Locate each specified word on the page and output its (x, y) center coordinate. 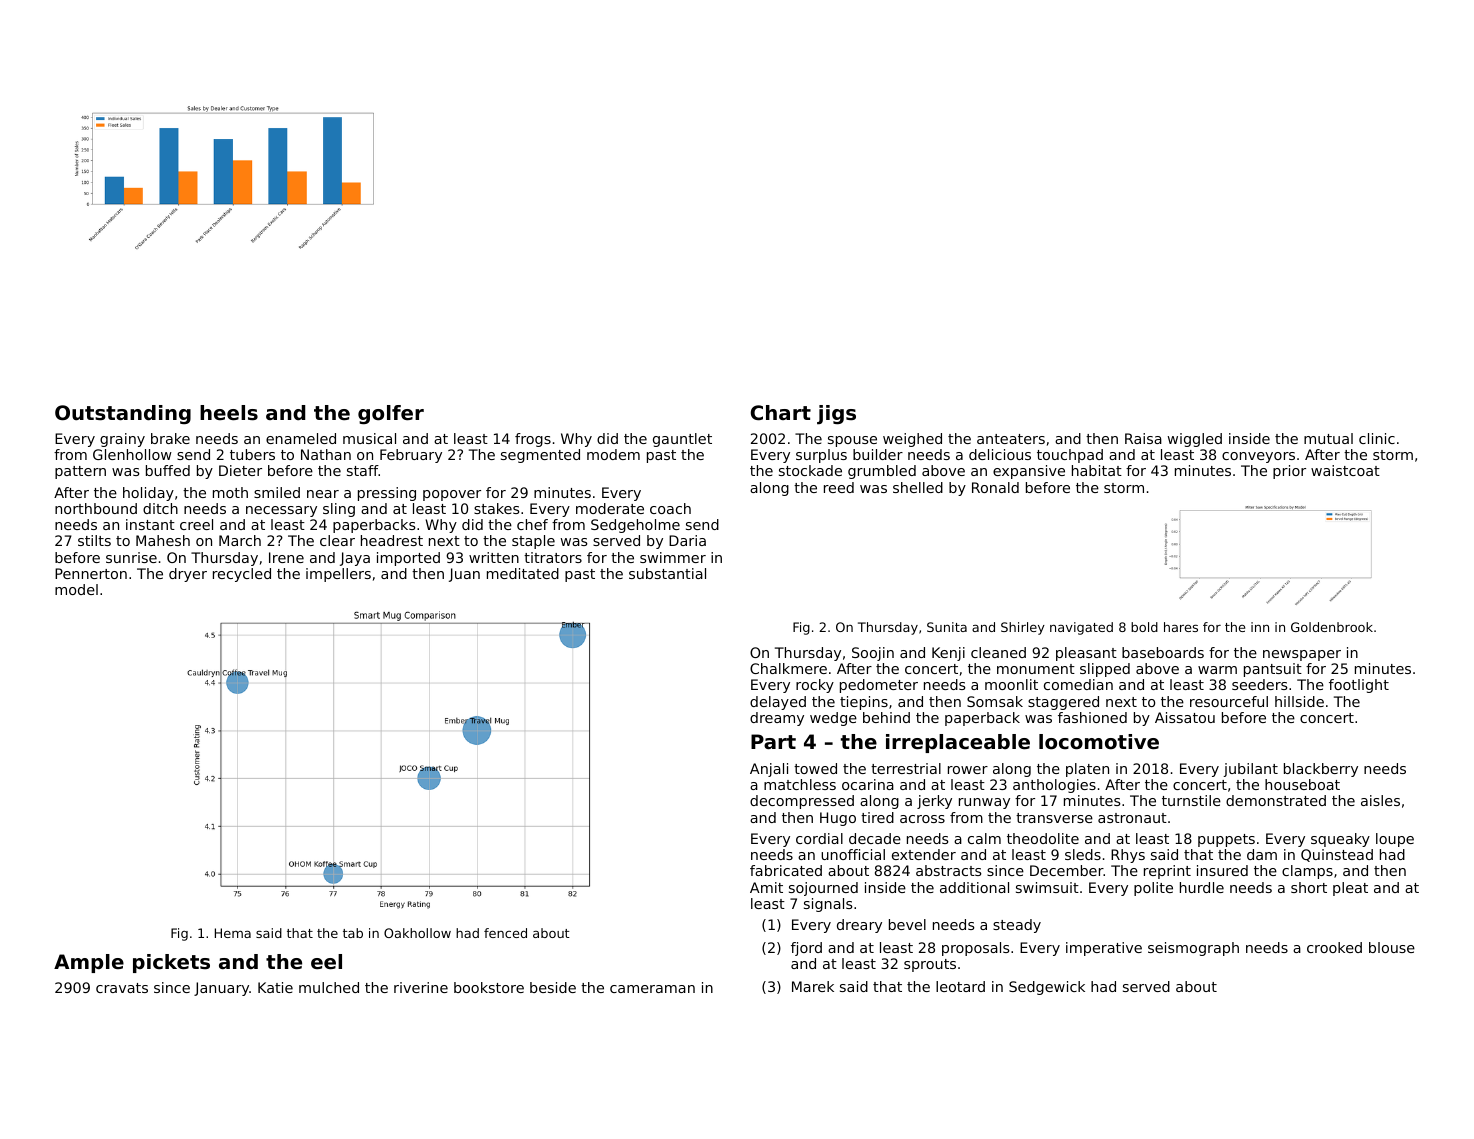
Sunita (947, 627)
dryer (188, 575)
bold (1144, 627)
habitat (1097, 470)
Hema (233, 933)
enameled (301, 438)
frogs (533, 440)
